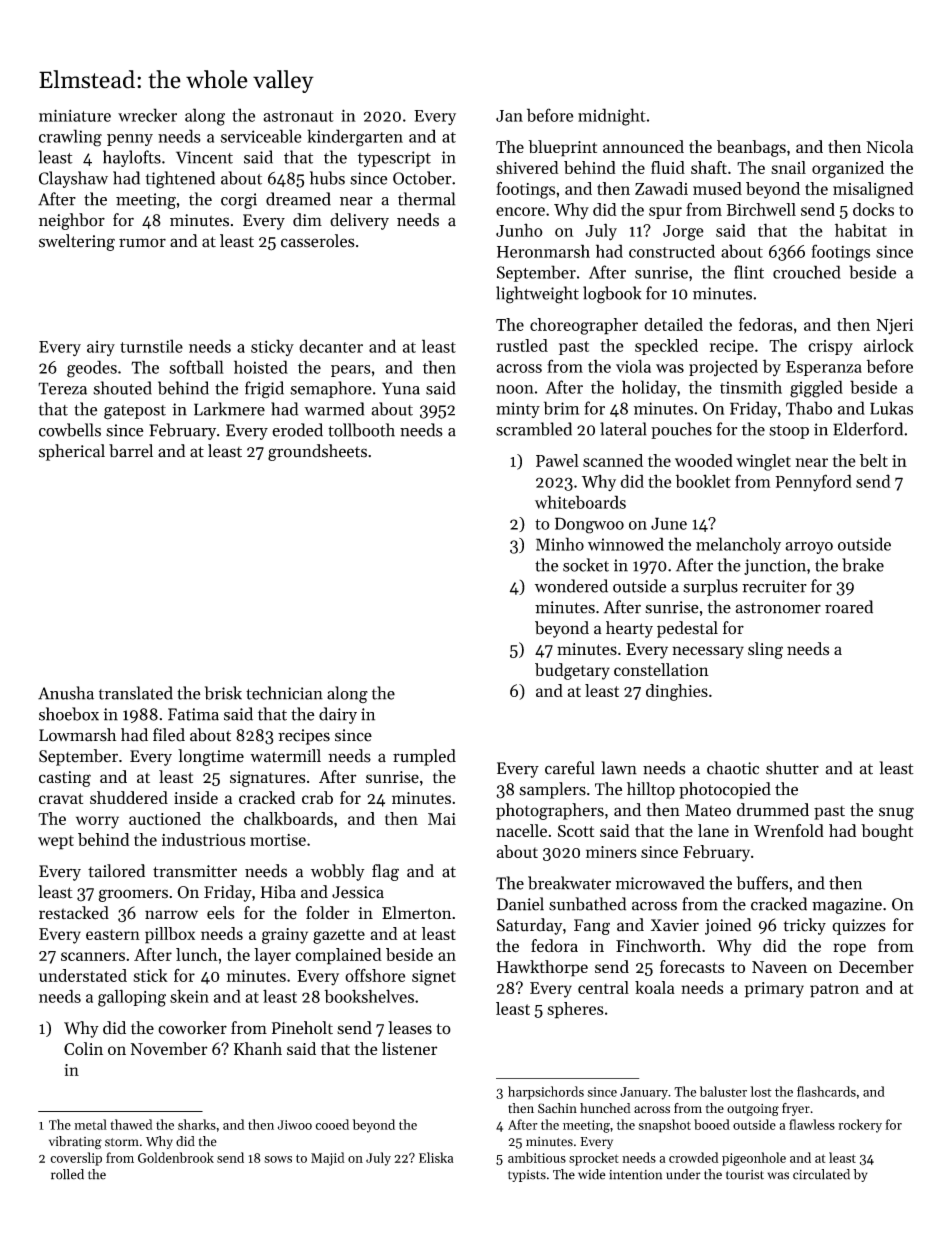  I want to click on shouted, so click(122, 388).
